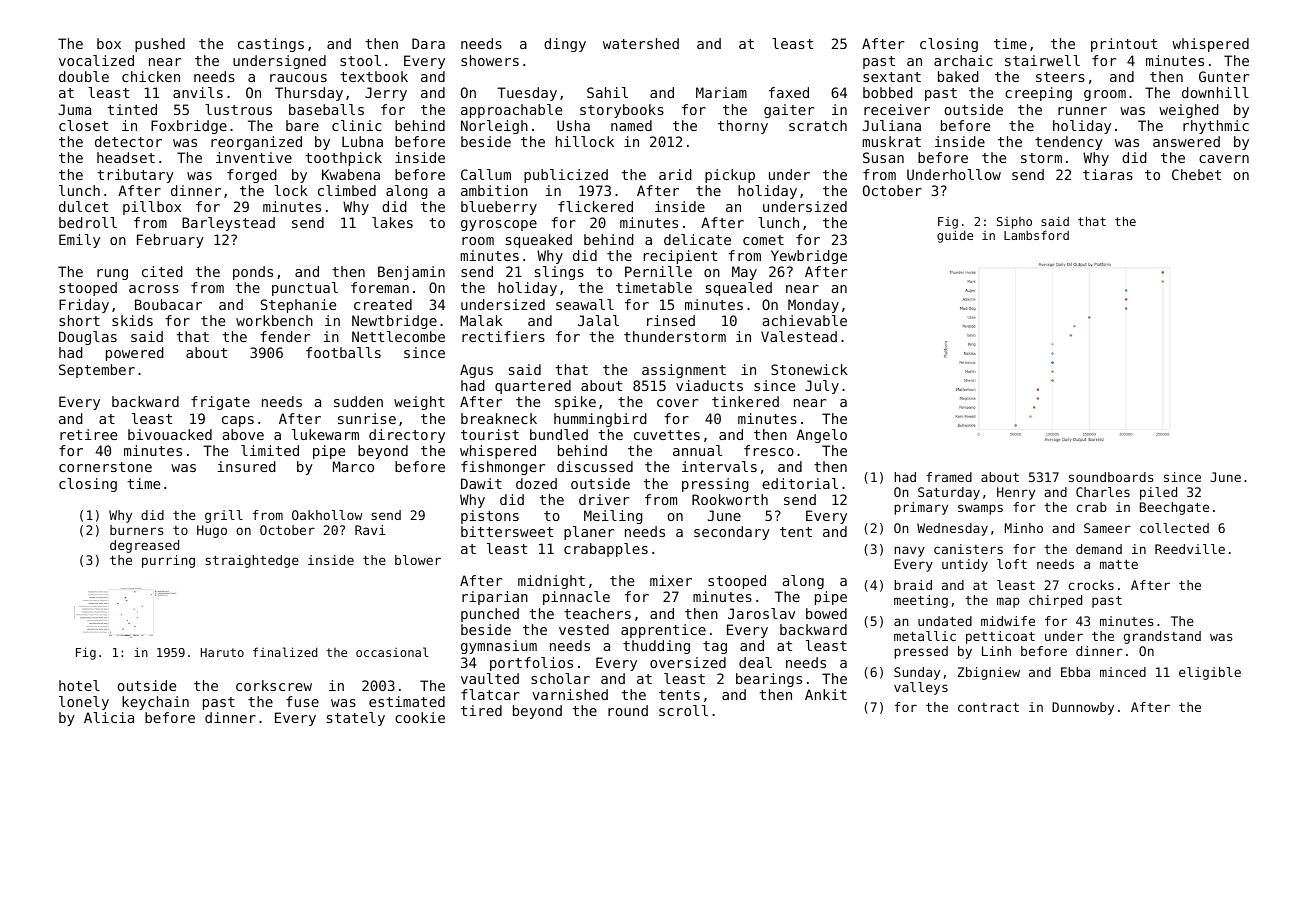 Image resolution: width=1308 pixels, height=924 pixels. What do you see at coordinates (804, 320) in the screenshot?
I see `achievable` at bounding box center [804, 320].
